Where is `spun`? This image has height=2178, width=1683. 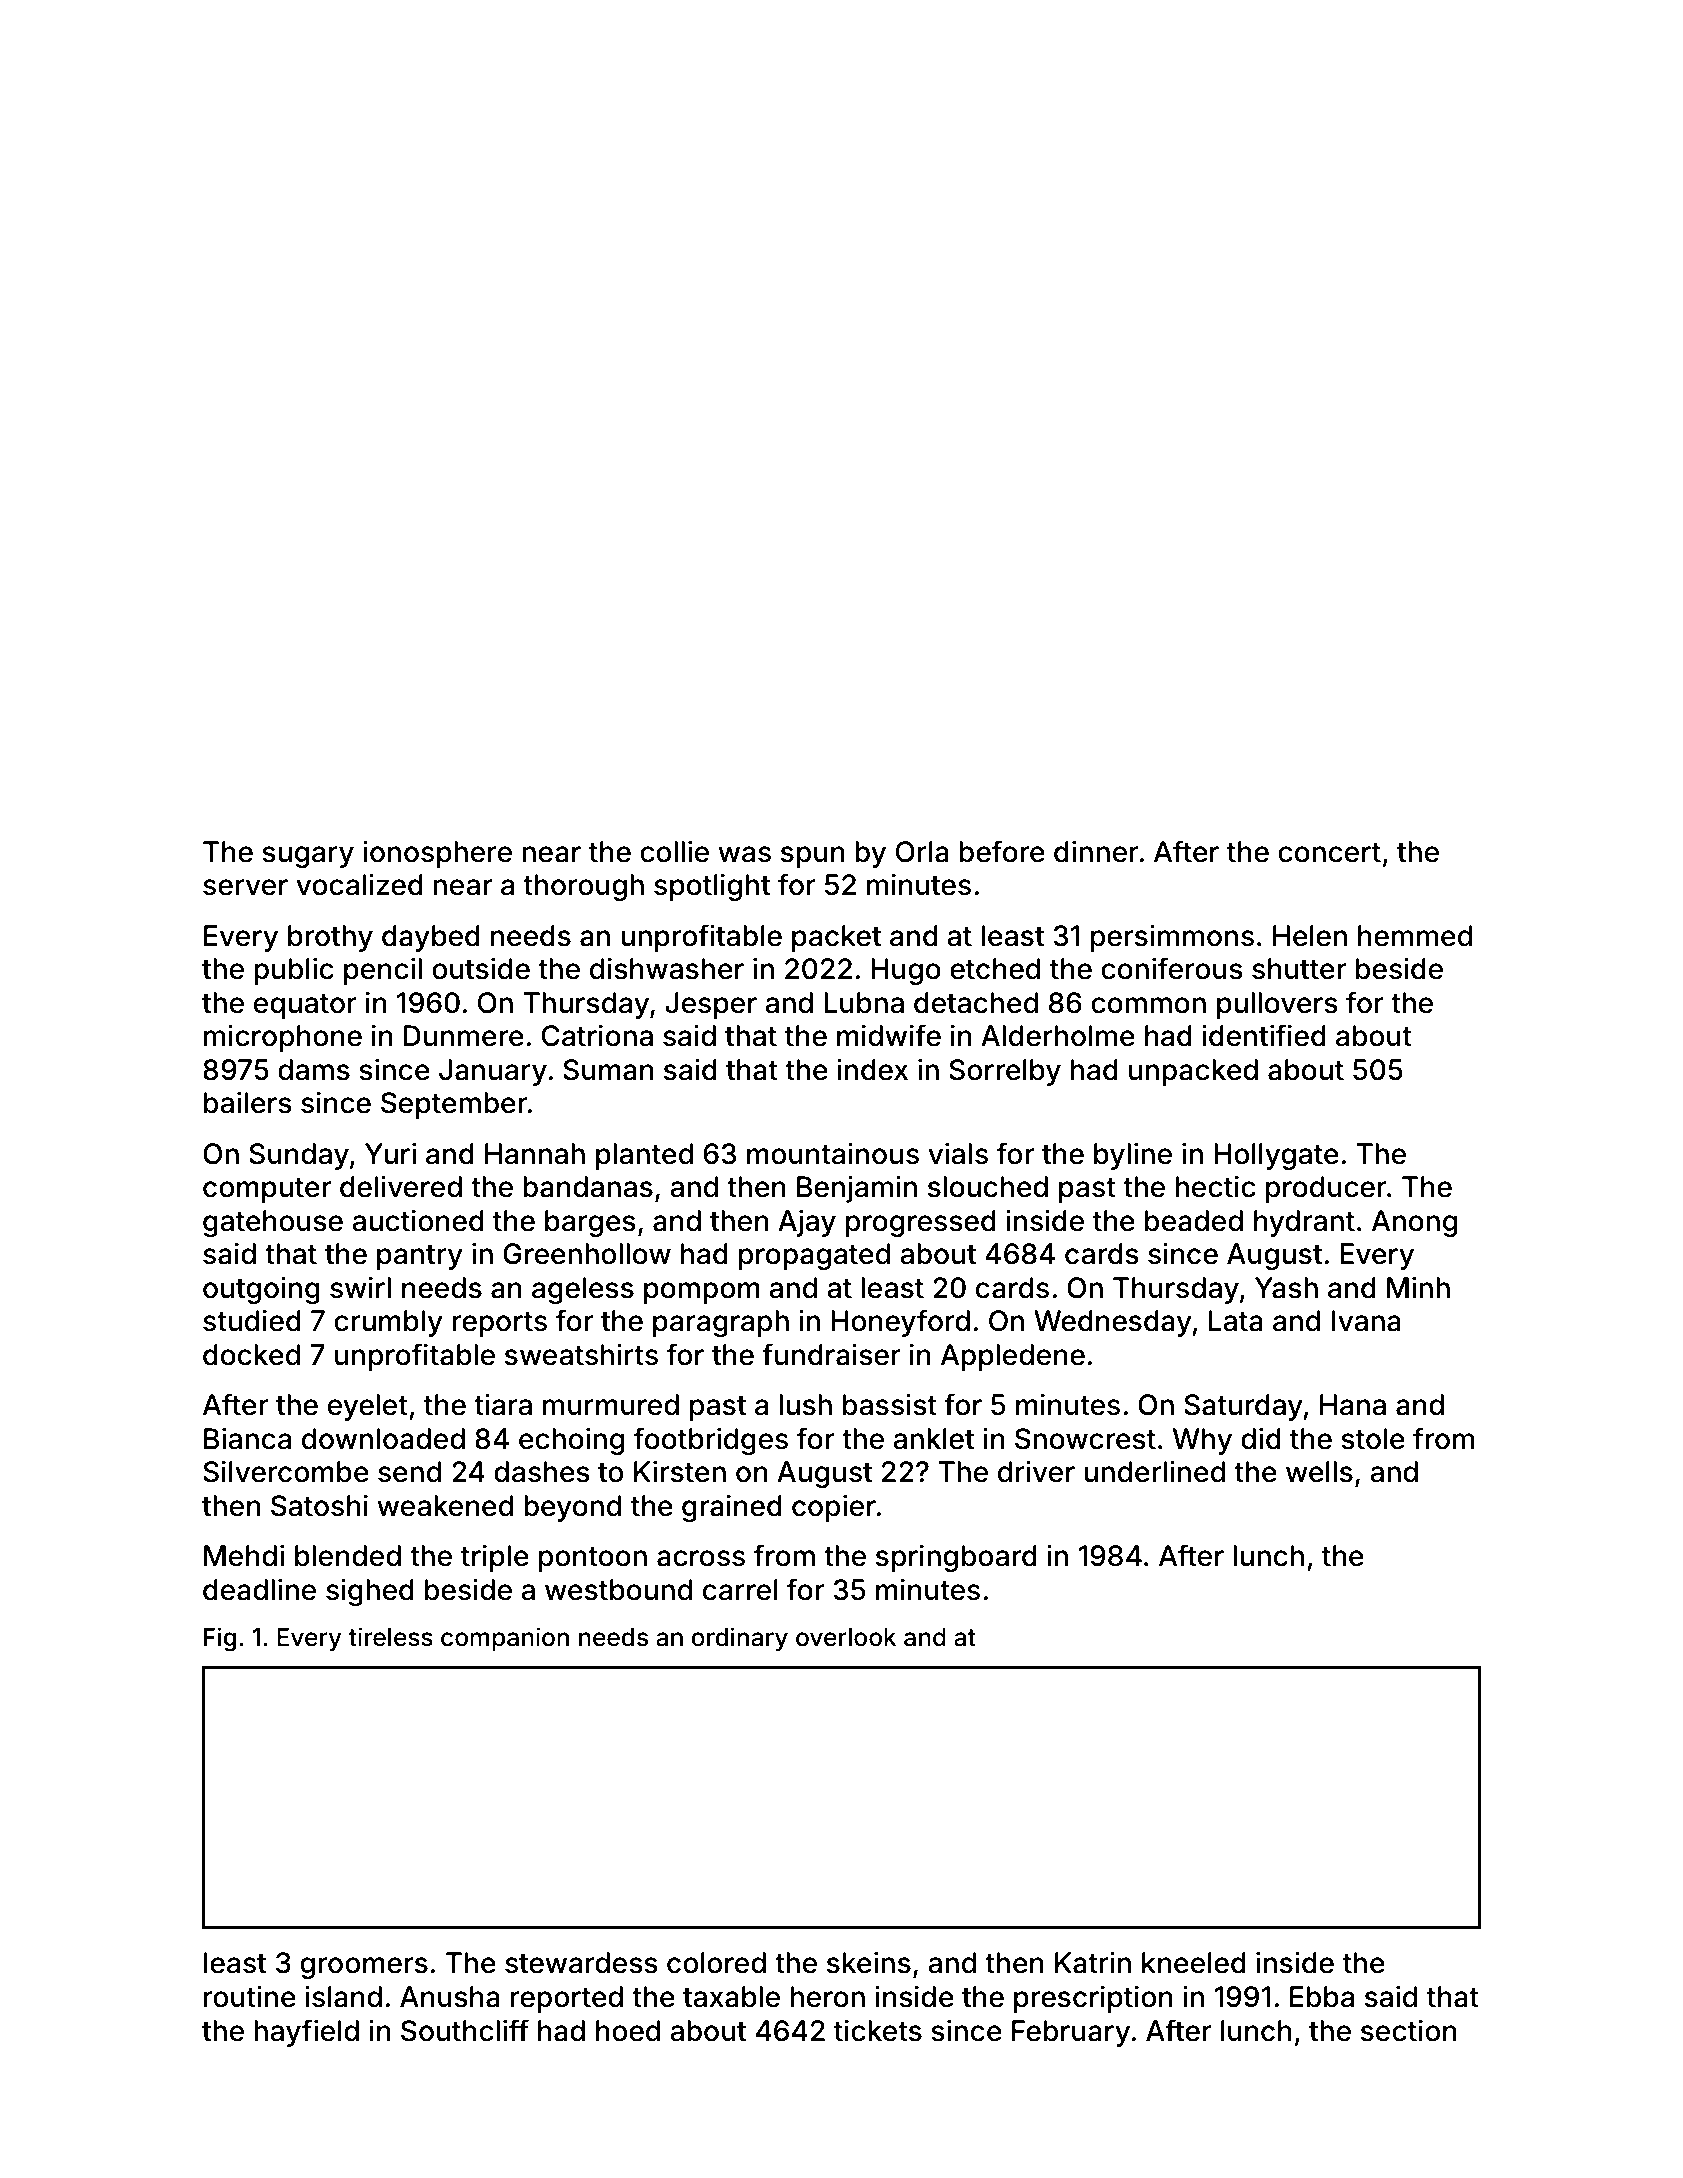
spun is located at coordinates (813, 857).
